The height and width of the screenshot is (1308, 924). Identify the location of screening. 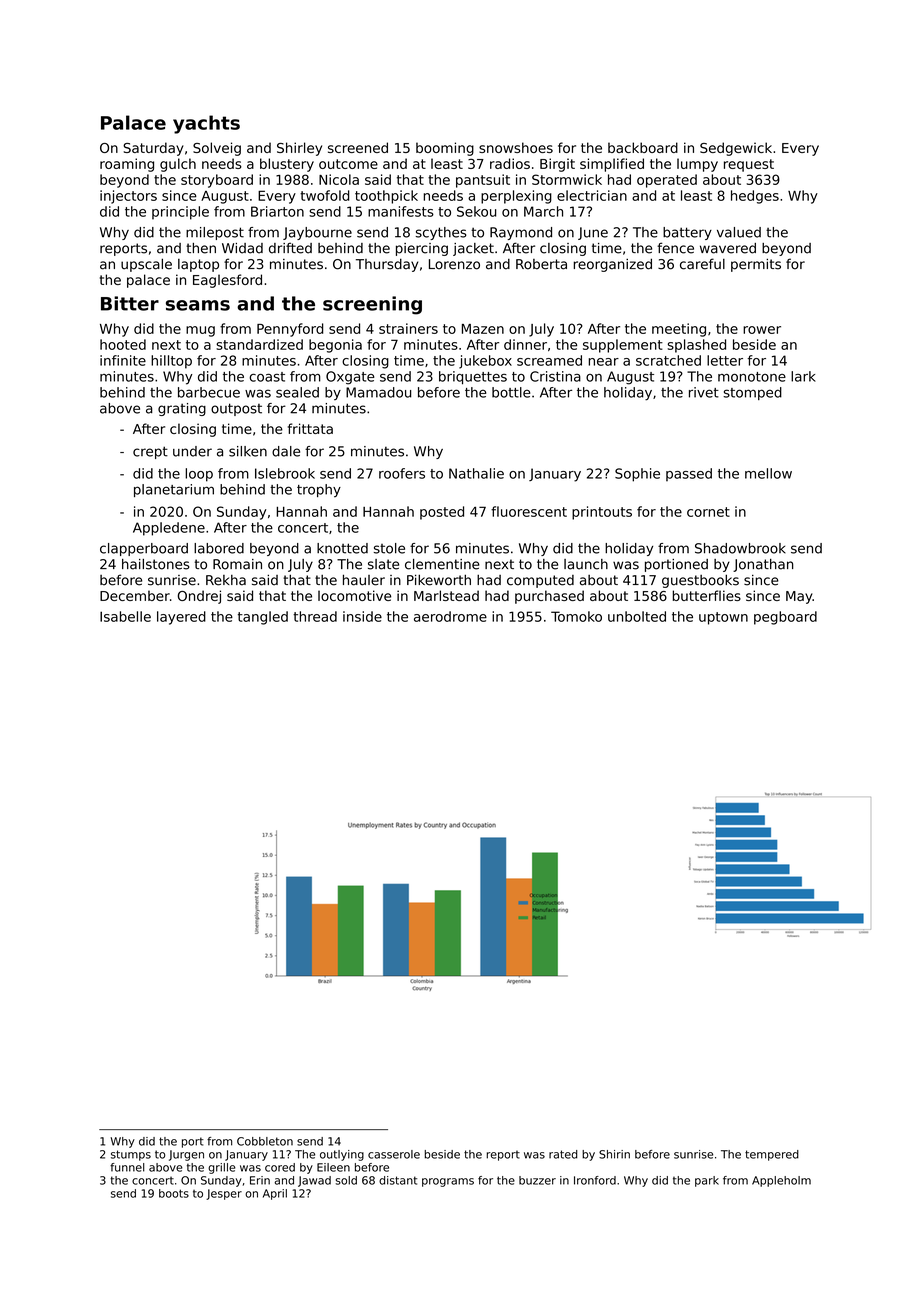
(372, 305).
